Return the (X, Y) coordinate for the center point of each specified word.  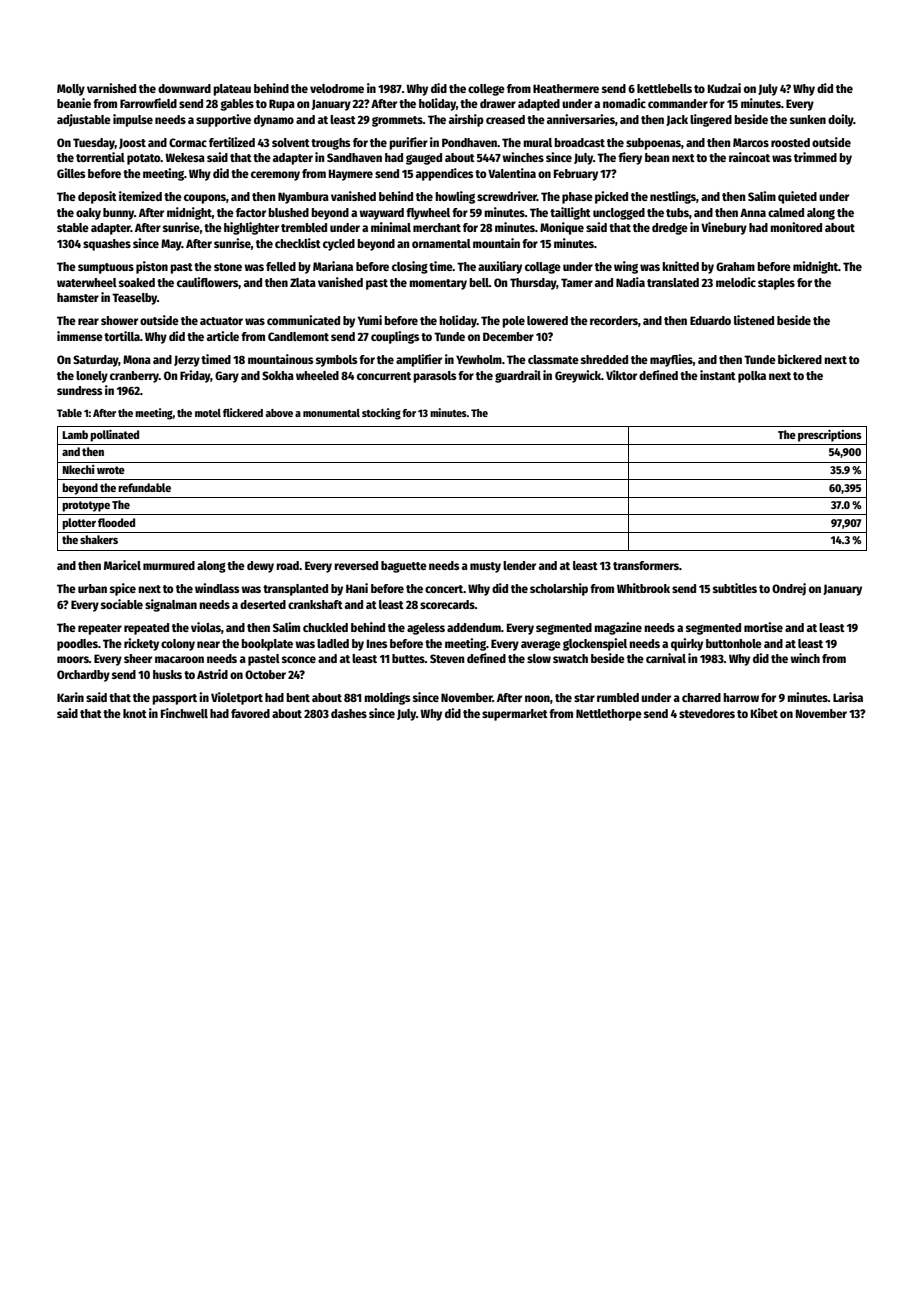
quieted (797, 197)
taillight (570, 213)
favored (250, 713)
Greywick (578, 376)
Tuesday (94, 144)
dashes (349, 713)
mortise (763, 627)
